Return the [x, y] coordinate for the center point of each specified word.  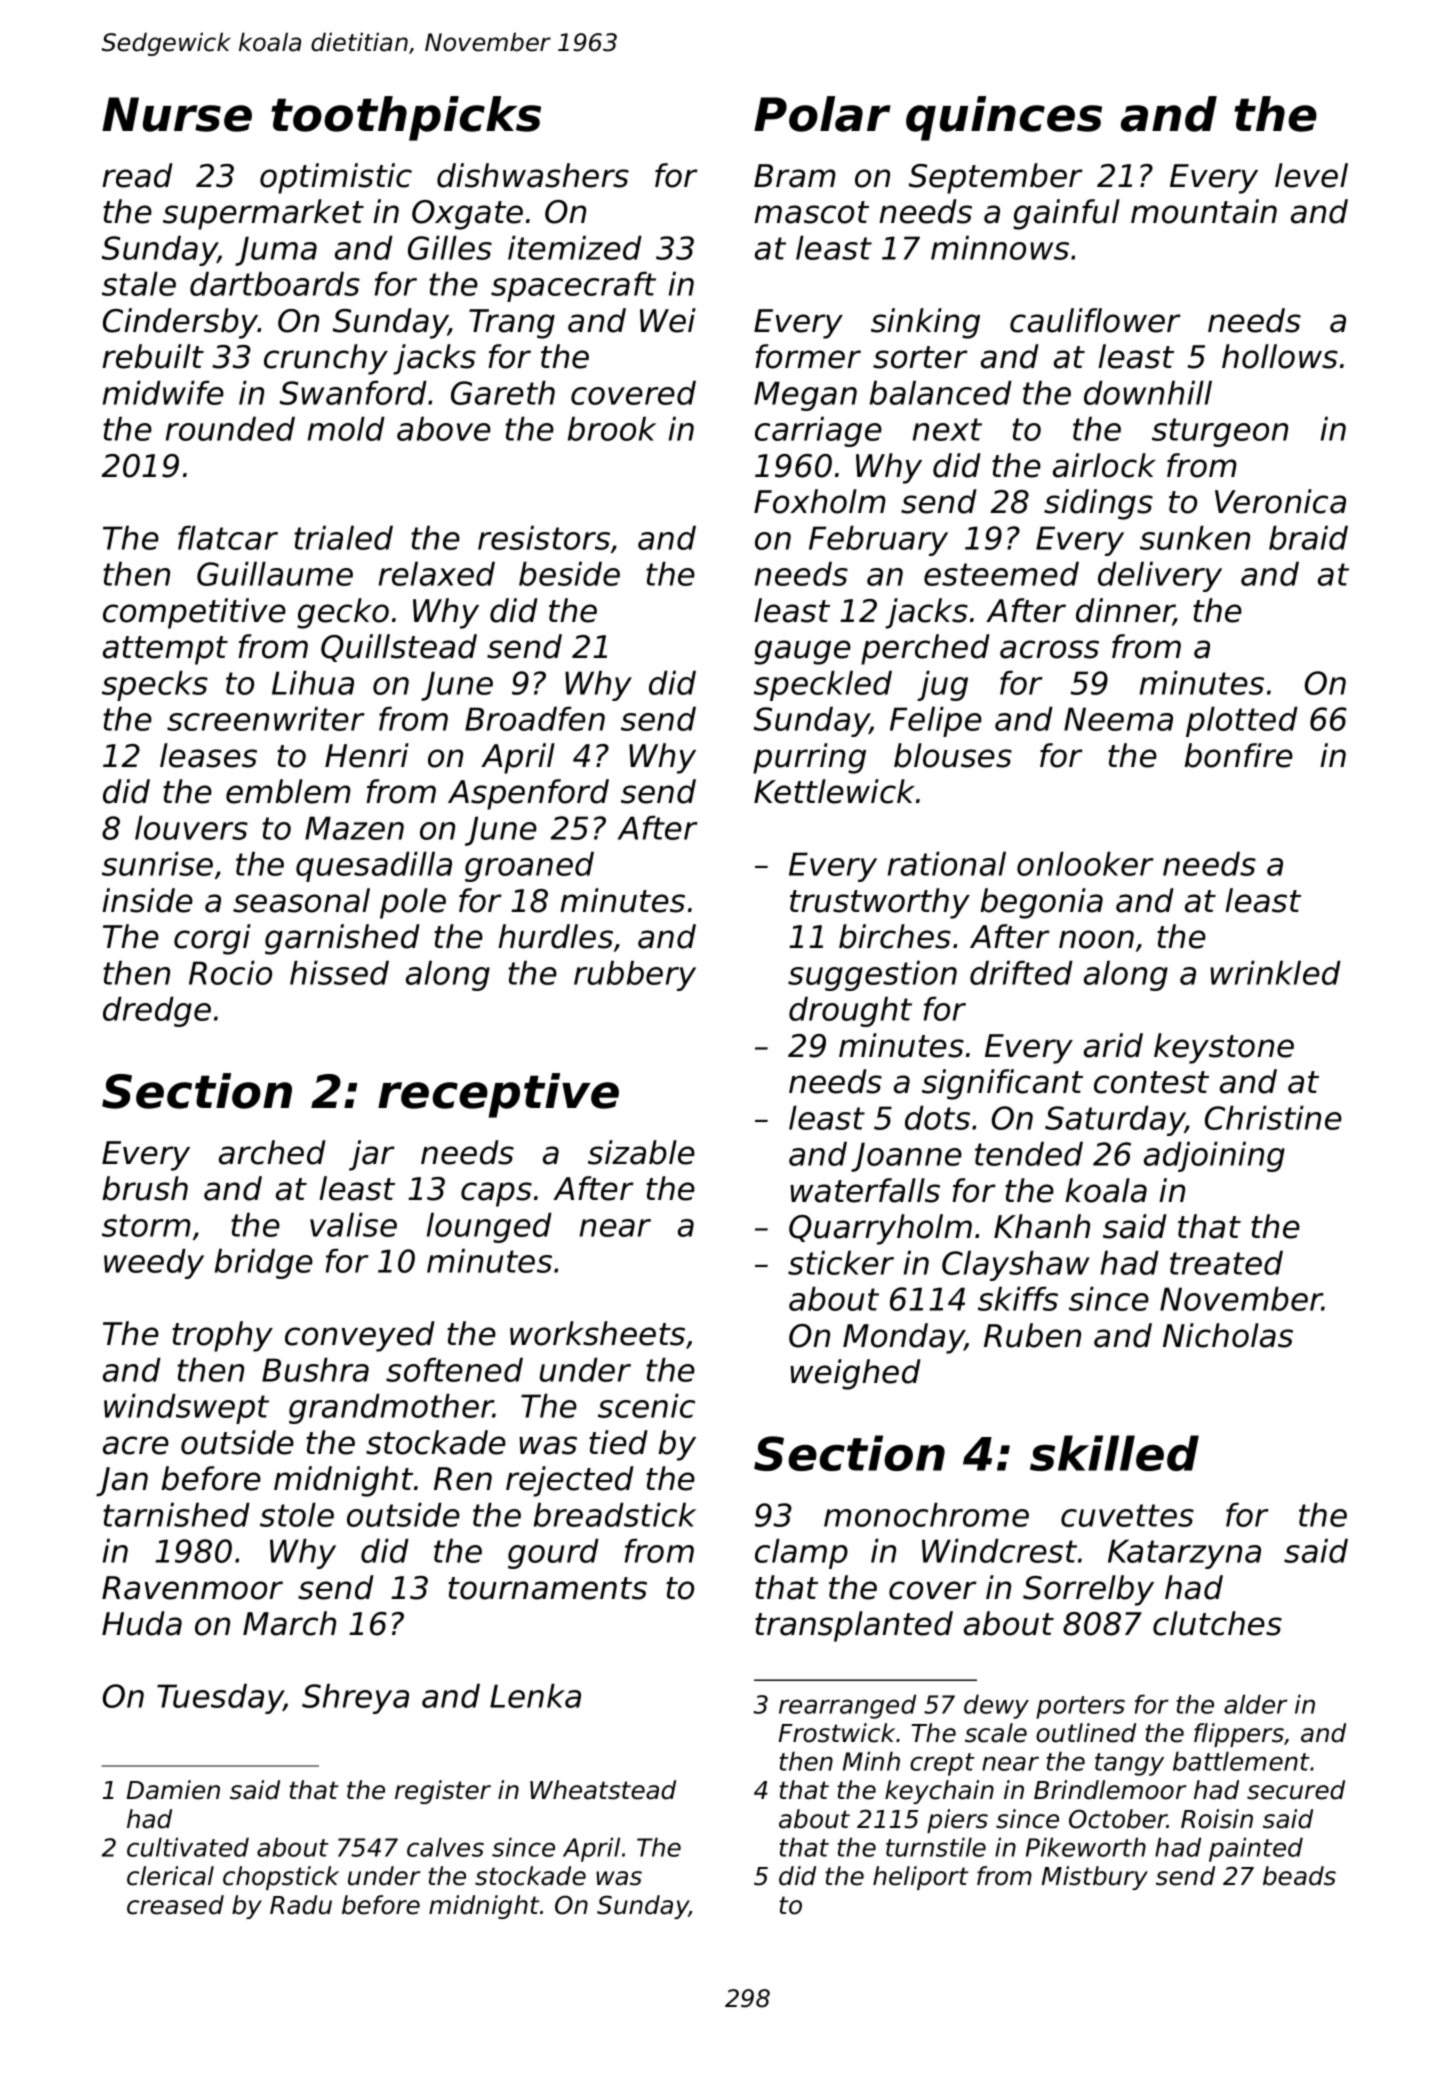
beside [569, 574]
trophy [222, 1336]
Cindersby [180, 323]
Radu [301, 1905]
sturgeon [1220, 432]
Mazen [354, 828]
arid [1113, 1045]
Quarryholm [880, 1229]
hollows [1280, 356]
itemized [575, 248]
